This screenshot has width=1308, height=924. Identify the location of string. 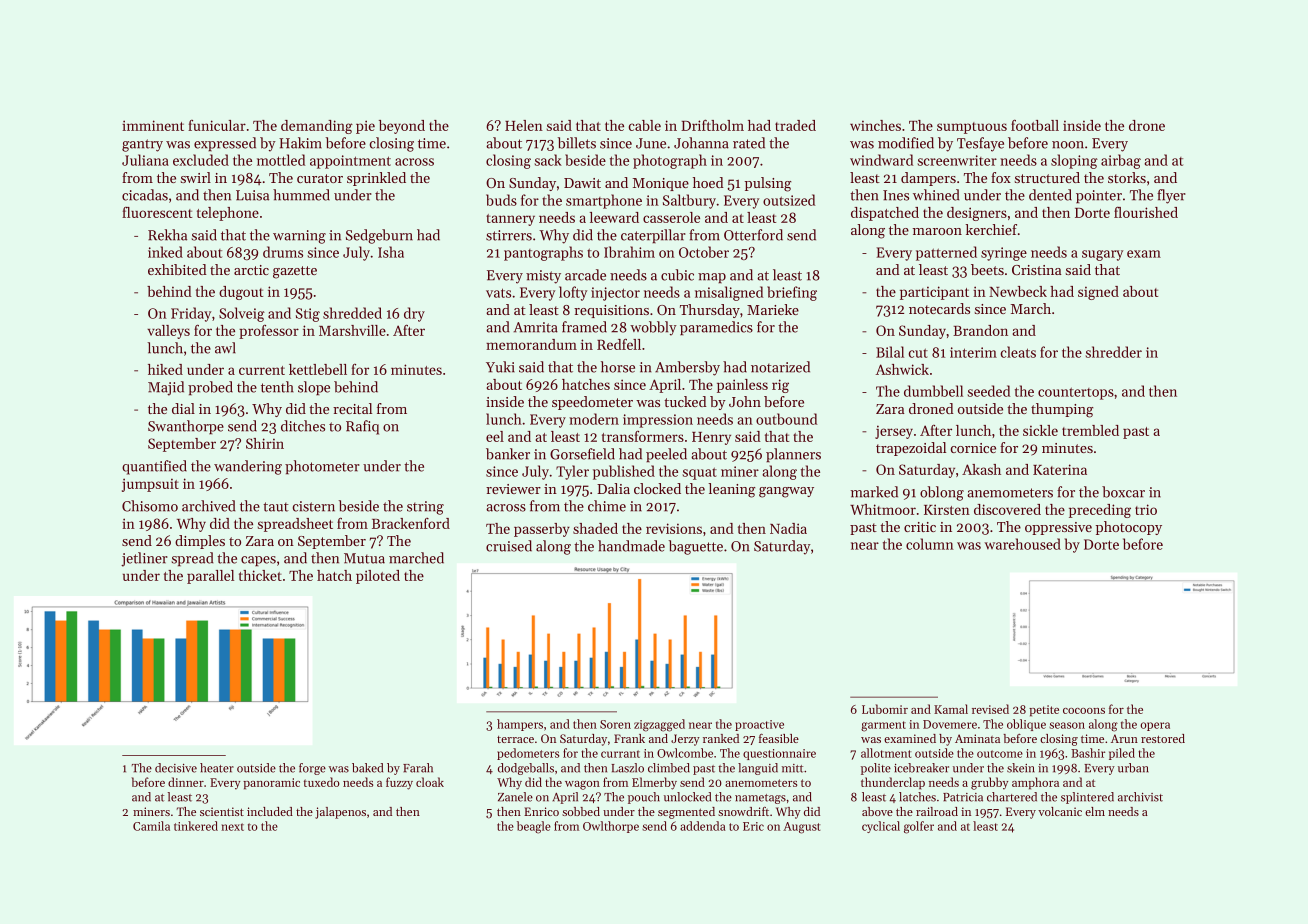
(425, 508).
